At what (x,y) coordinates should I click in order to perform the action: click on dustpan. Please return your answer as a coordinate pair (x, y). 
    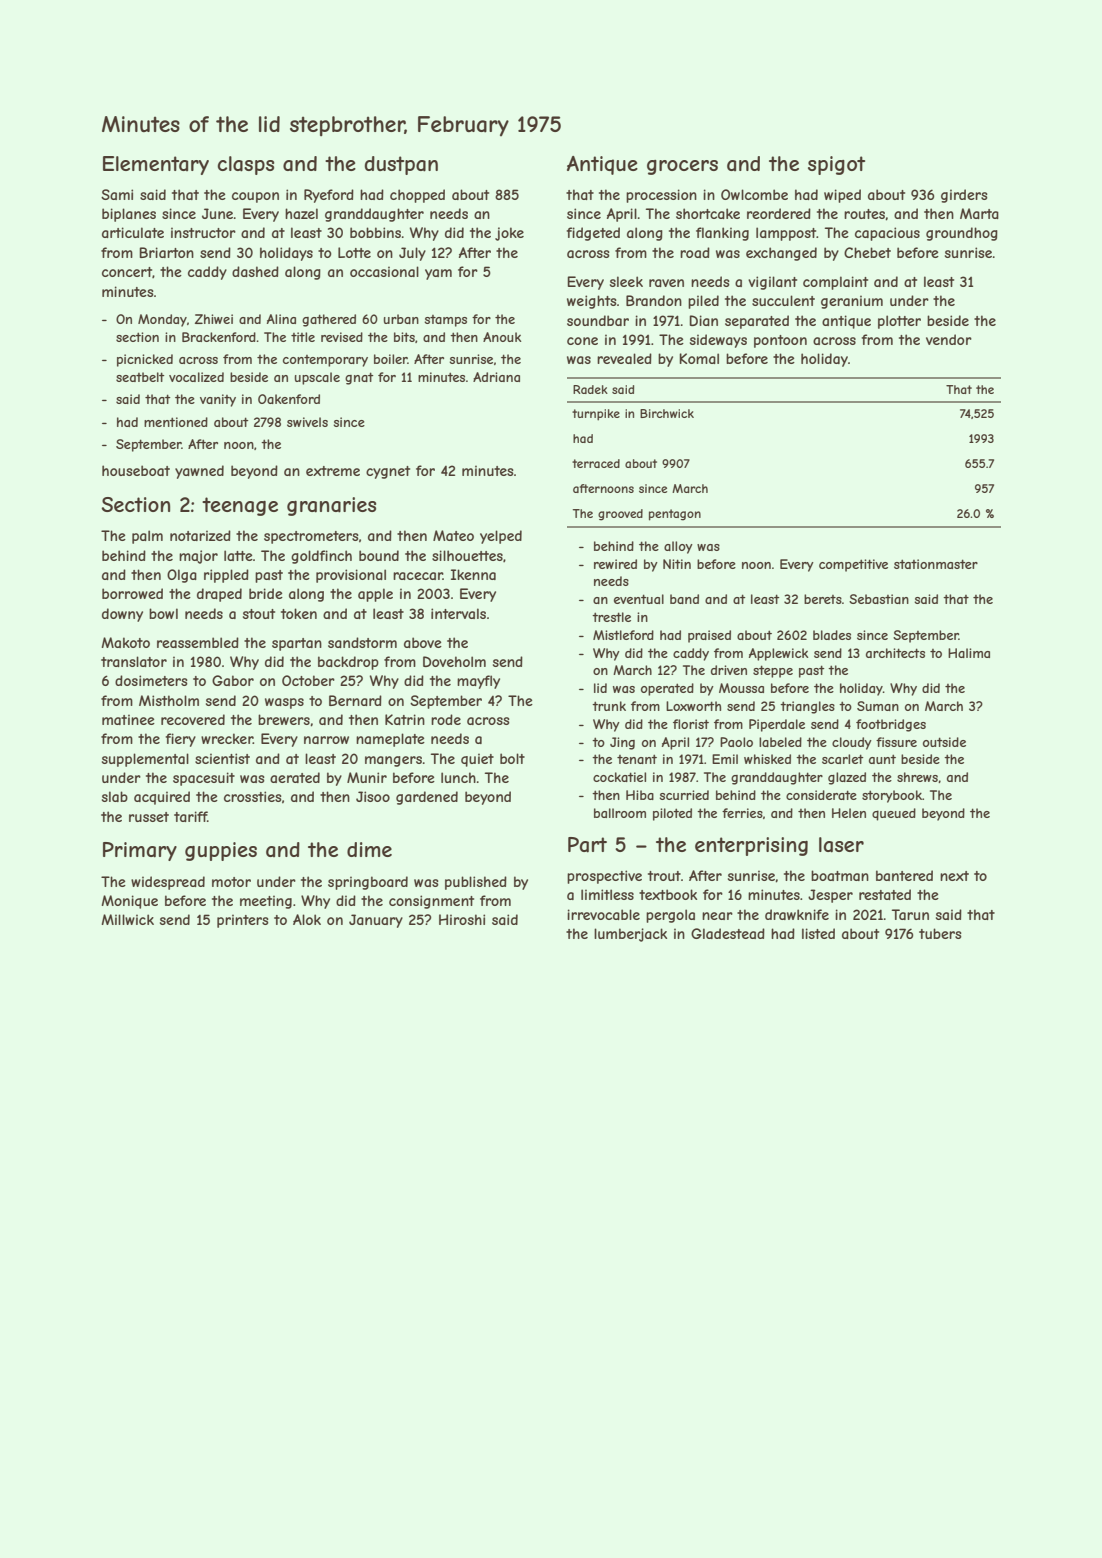
    Looking at the image, I should click on (401, 165).
